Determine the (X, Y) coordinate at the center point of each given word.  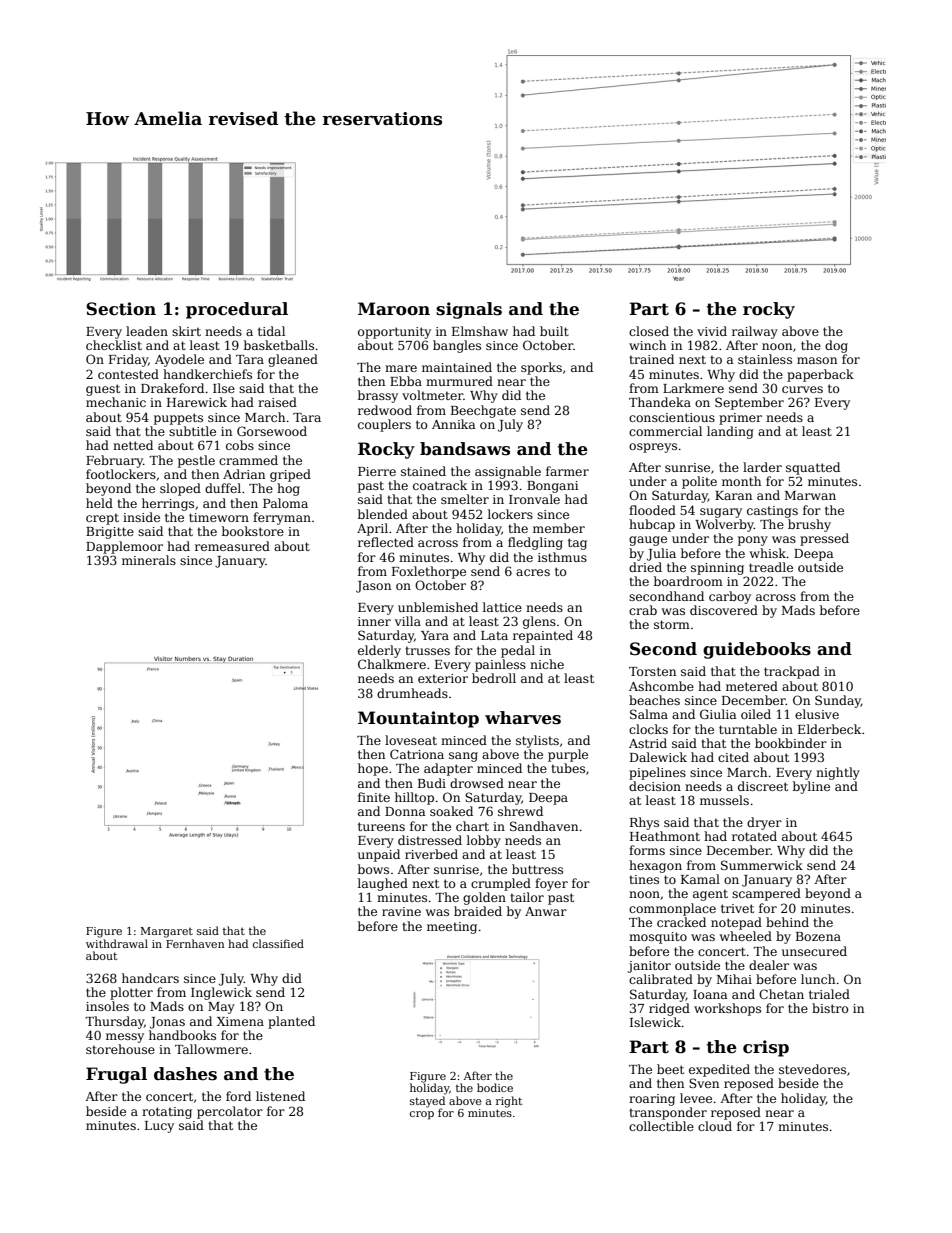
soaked (451, 811)
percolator (230, 1112)
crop (422, 1115)
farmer (567, 471)
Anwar (546, 911)
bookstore (253, 531)
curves (802, 389)
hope (373, 769)
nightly (838, 773)
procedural (237, 310)
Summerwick (762, 865)
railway (755, 332)
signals (469, 310)
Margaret (167, 932)
